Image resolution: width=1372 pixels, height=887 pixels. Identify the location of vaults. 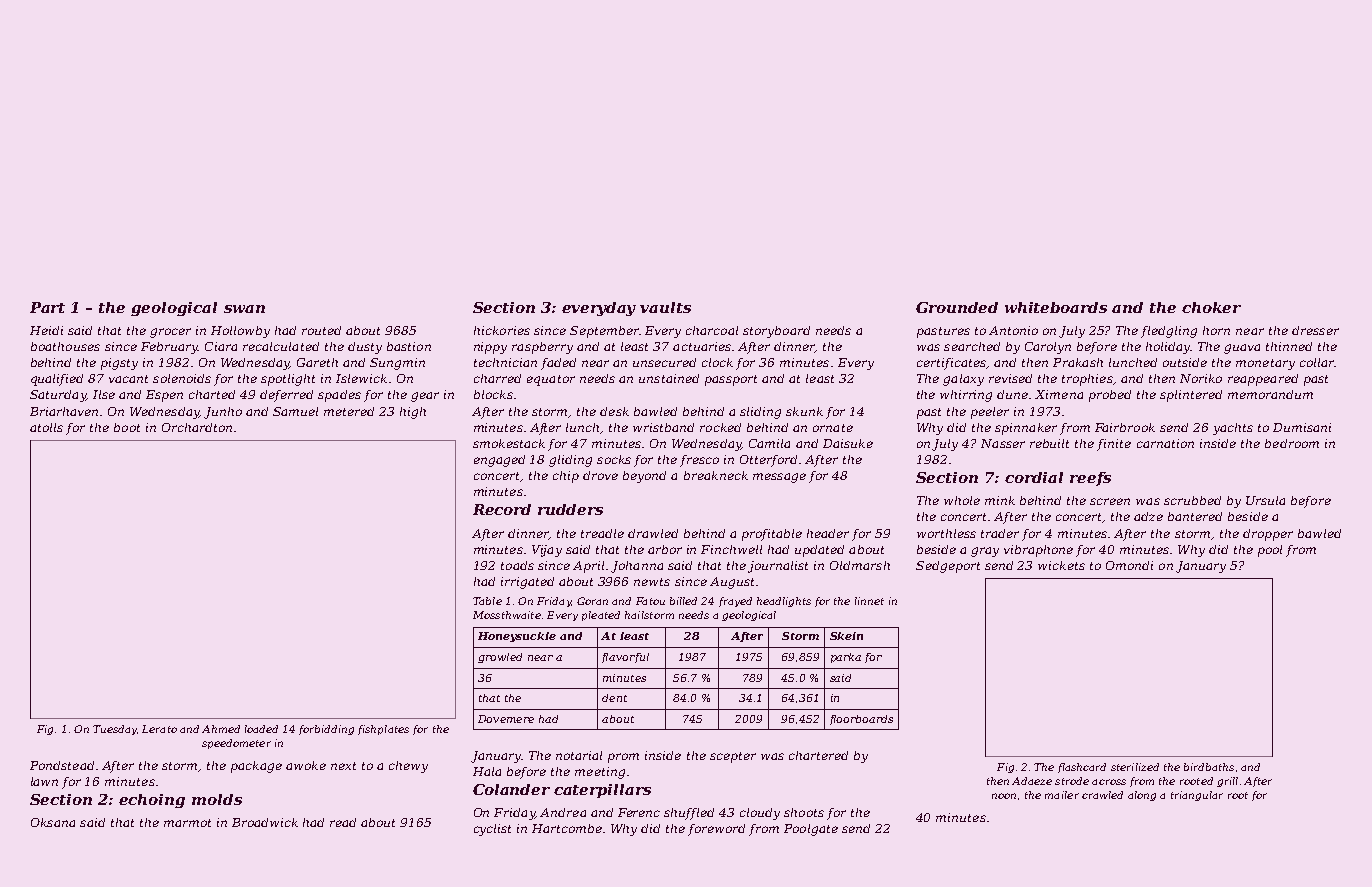
(665, 307).
